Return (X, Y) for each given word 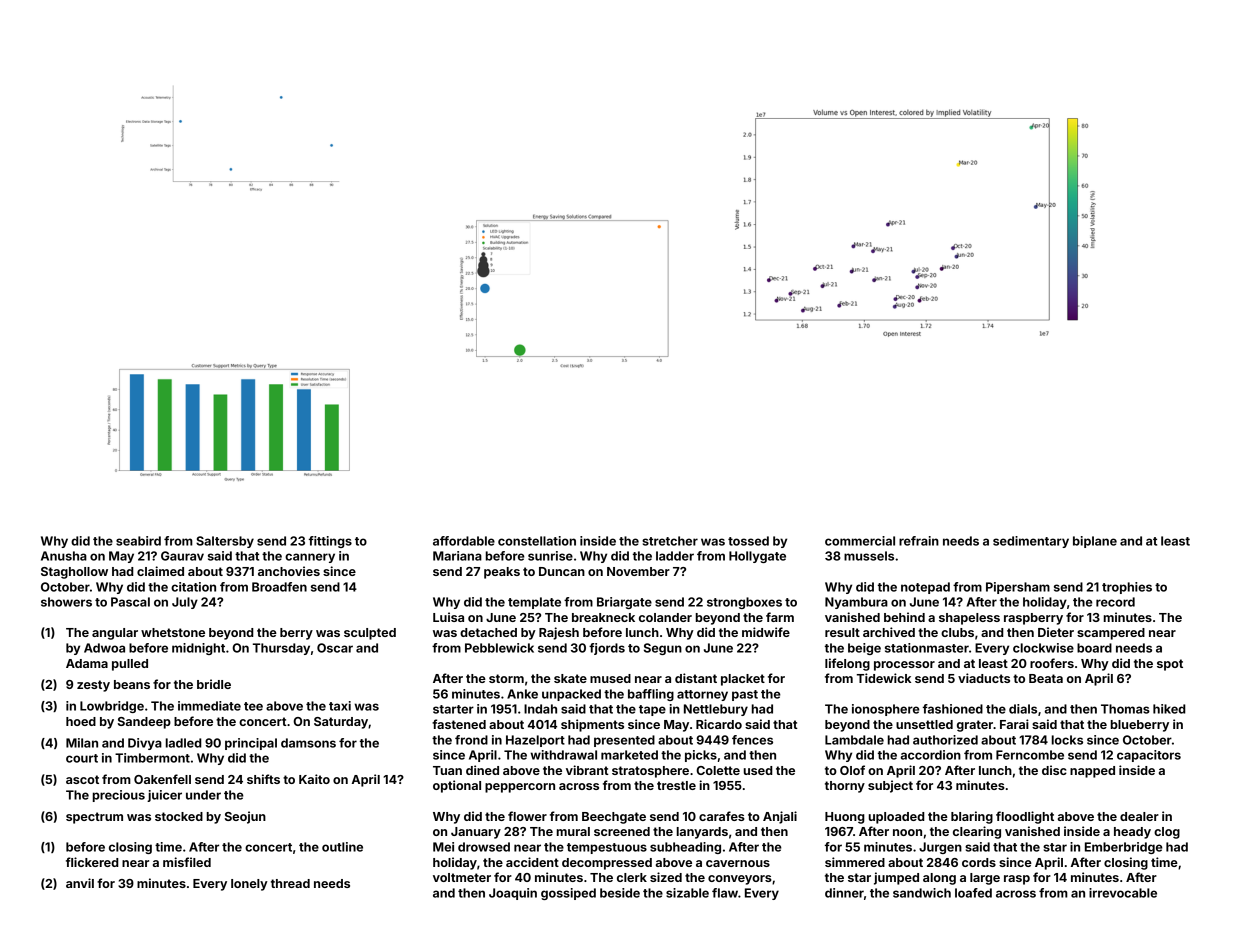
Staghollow (74, 573)
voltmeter (462, 877)
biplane (1095, 542)
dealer (1139, 816)
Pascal (130, 602)
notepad (925, 588)
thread (290, 883)
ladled (184, 743)
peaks (502, 573)
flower (527, 816)
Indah (540, 709)
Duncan (562, 571)
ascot (82, 779)
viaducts (984, 678)
